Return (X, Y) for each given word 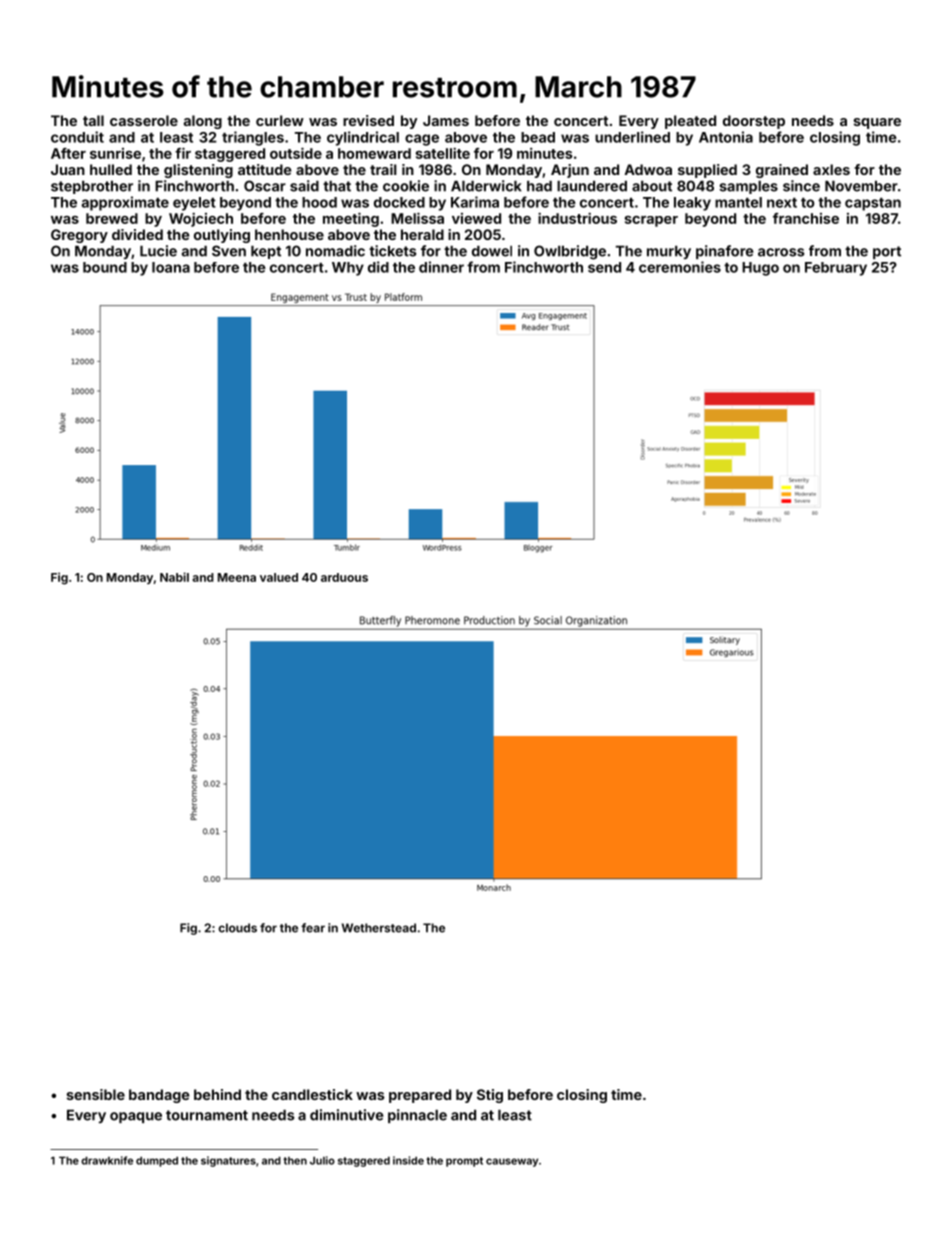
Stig (490, 1096)
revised (368, 120)
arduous (344, 577)
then (295, 1161)
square (877, 123)
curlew (280, 120)
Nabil (174, 577)
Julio (322, 1160)
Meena (237, 577)
